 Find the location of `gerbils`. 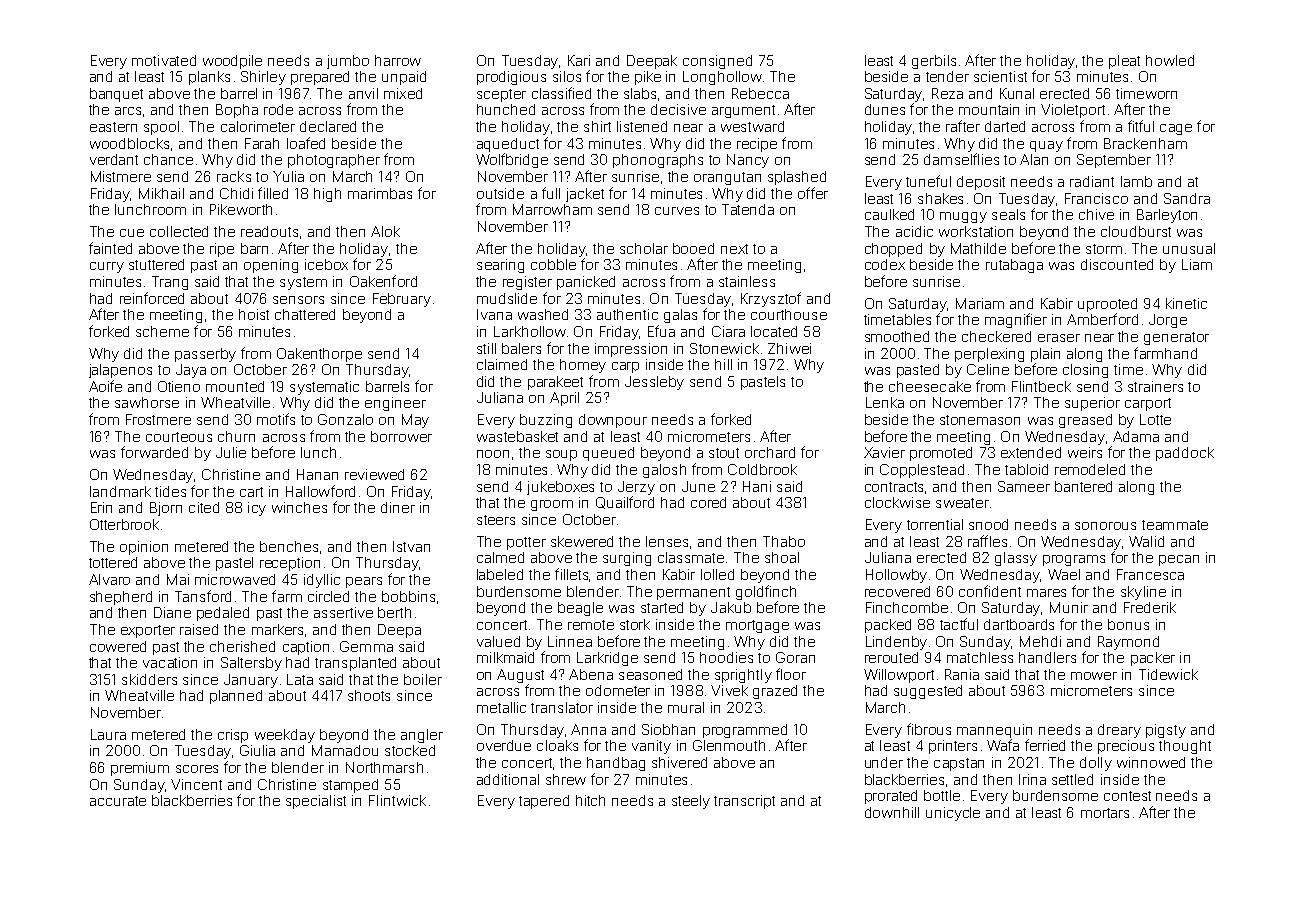

gerbils is located at coordinates (934, 62).
